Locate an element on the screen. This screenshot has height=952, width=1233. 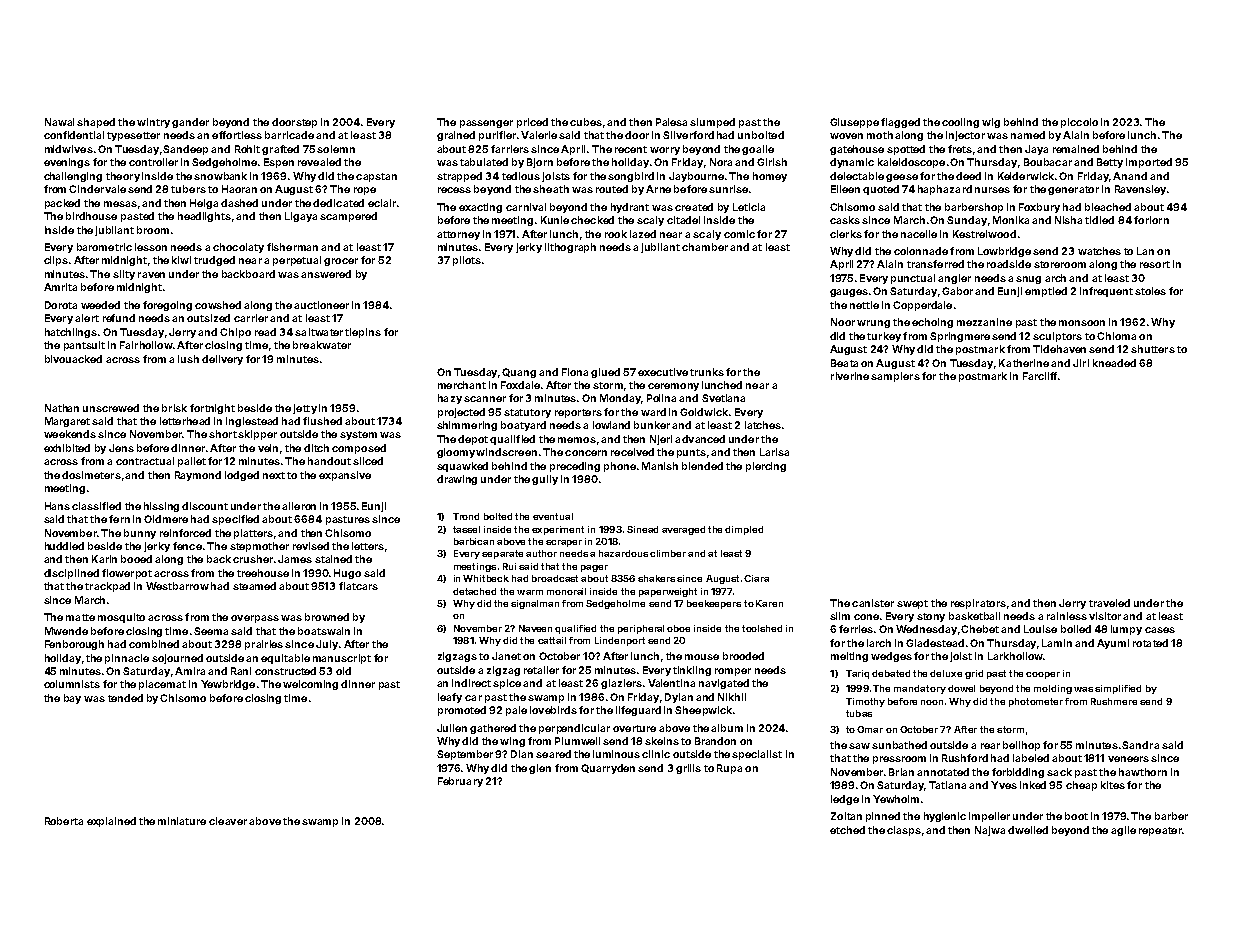
traveled is located at coordinates (1109, 603).
